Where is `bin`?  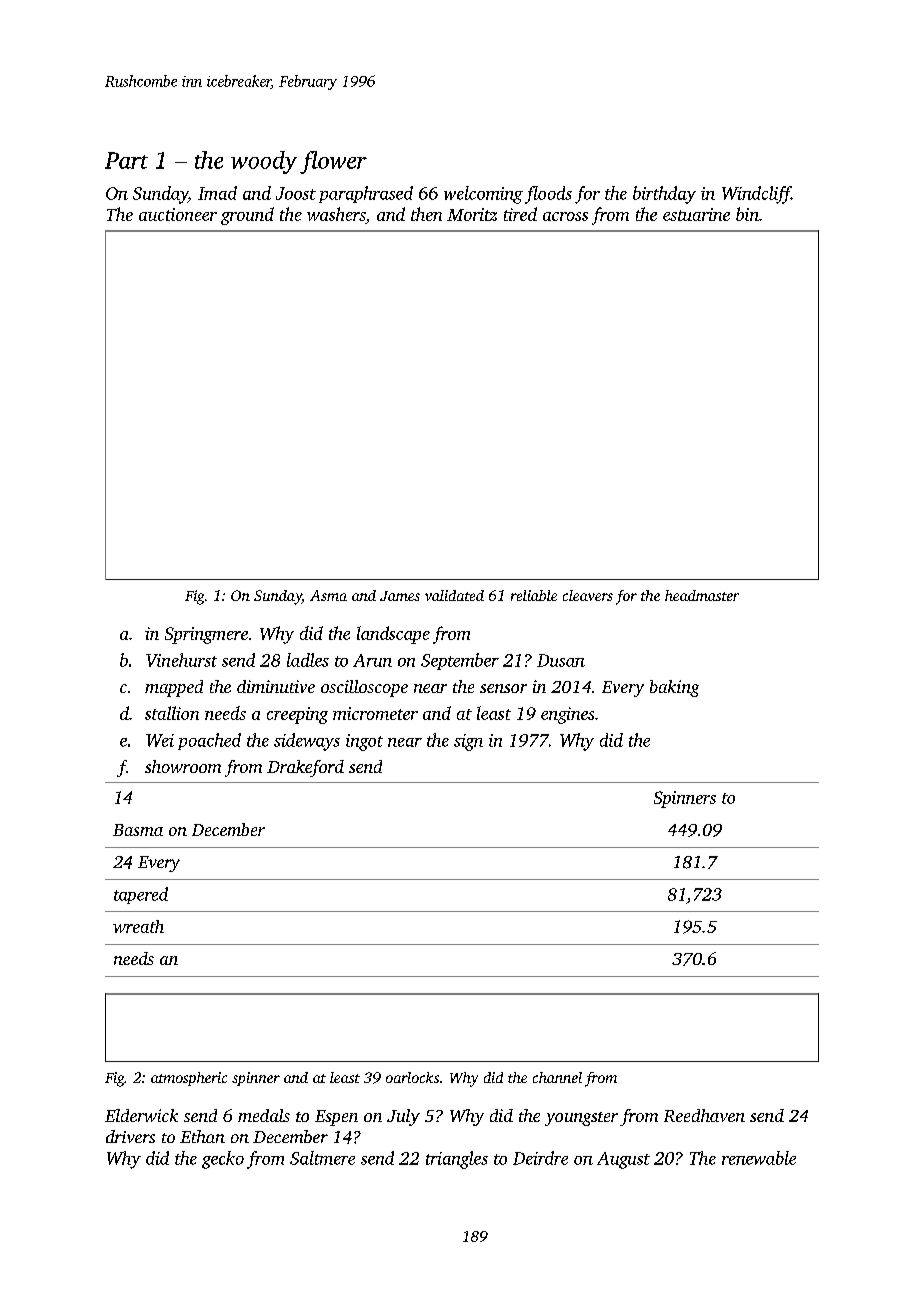 bin is located at coordinates (747, 214).
